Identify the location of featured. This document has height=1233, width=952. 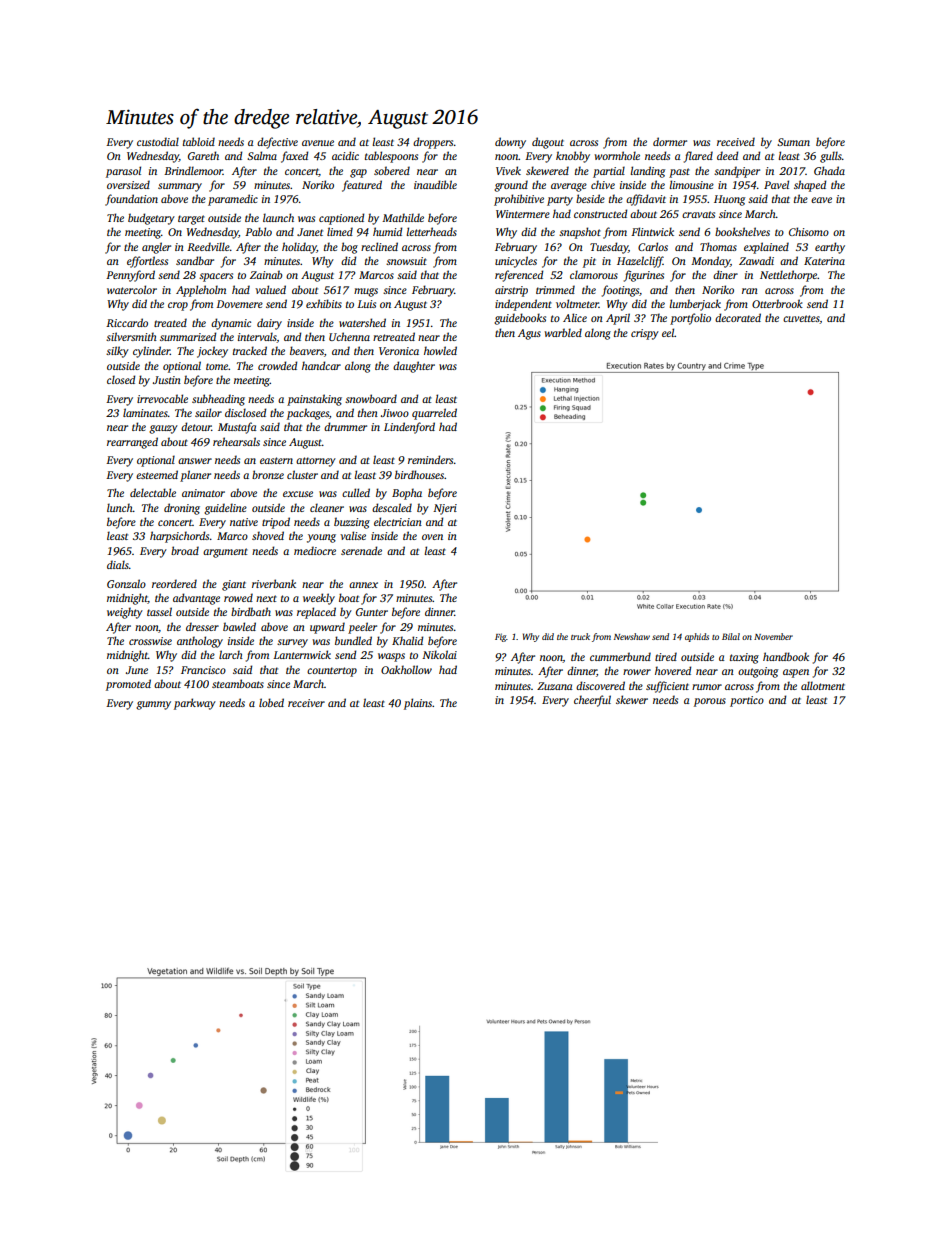
(362, 186).
